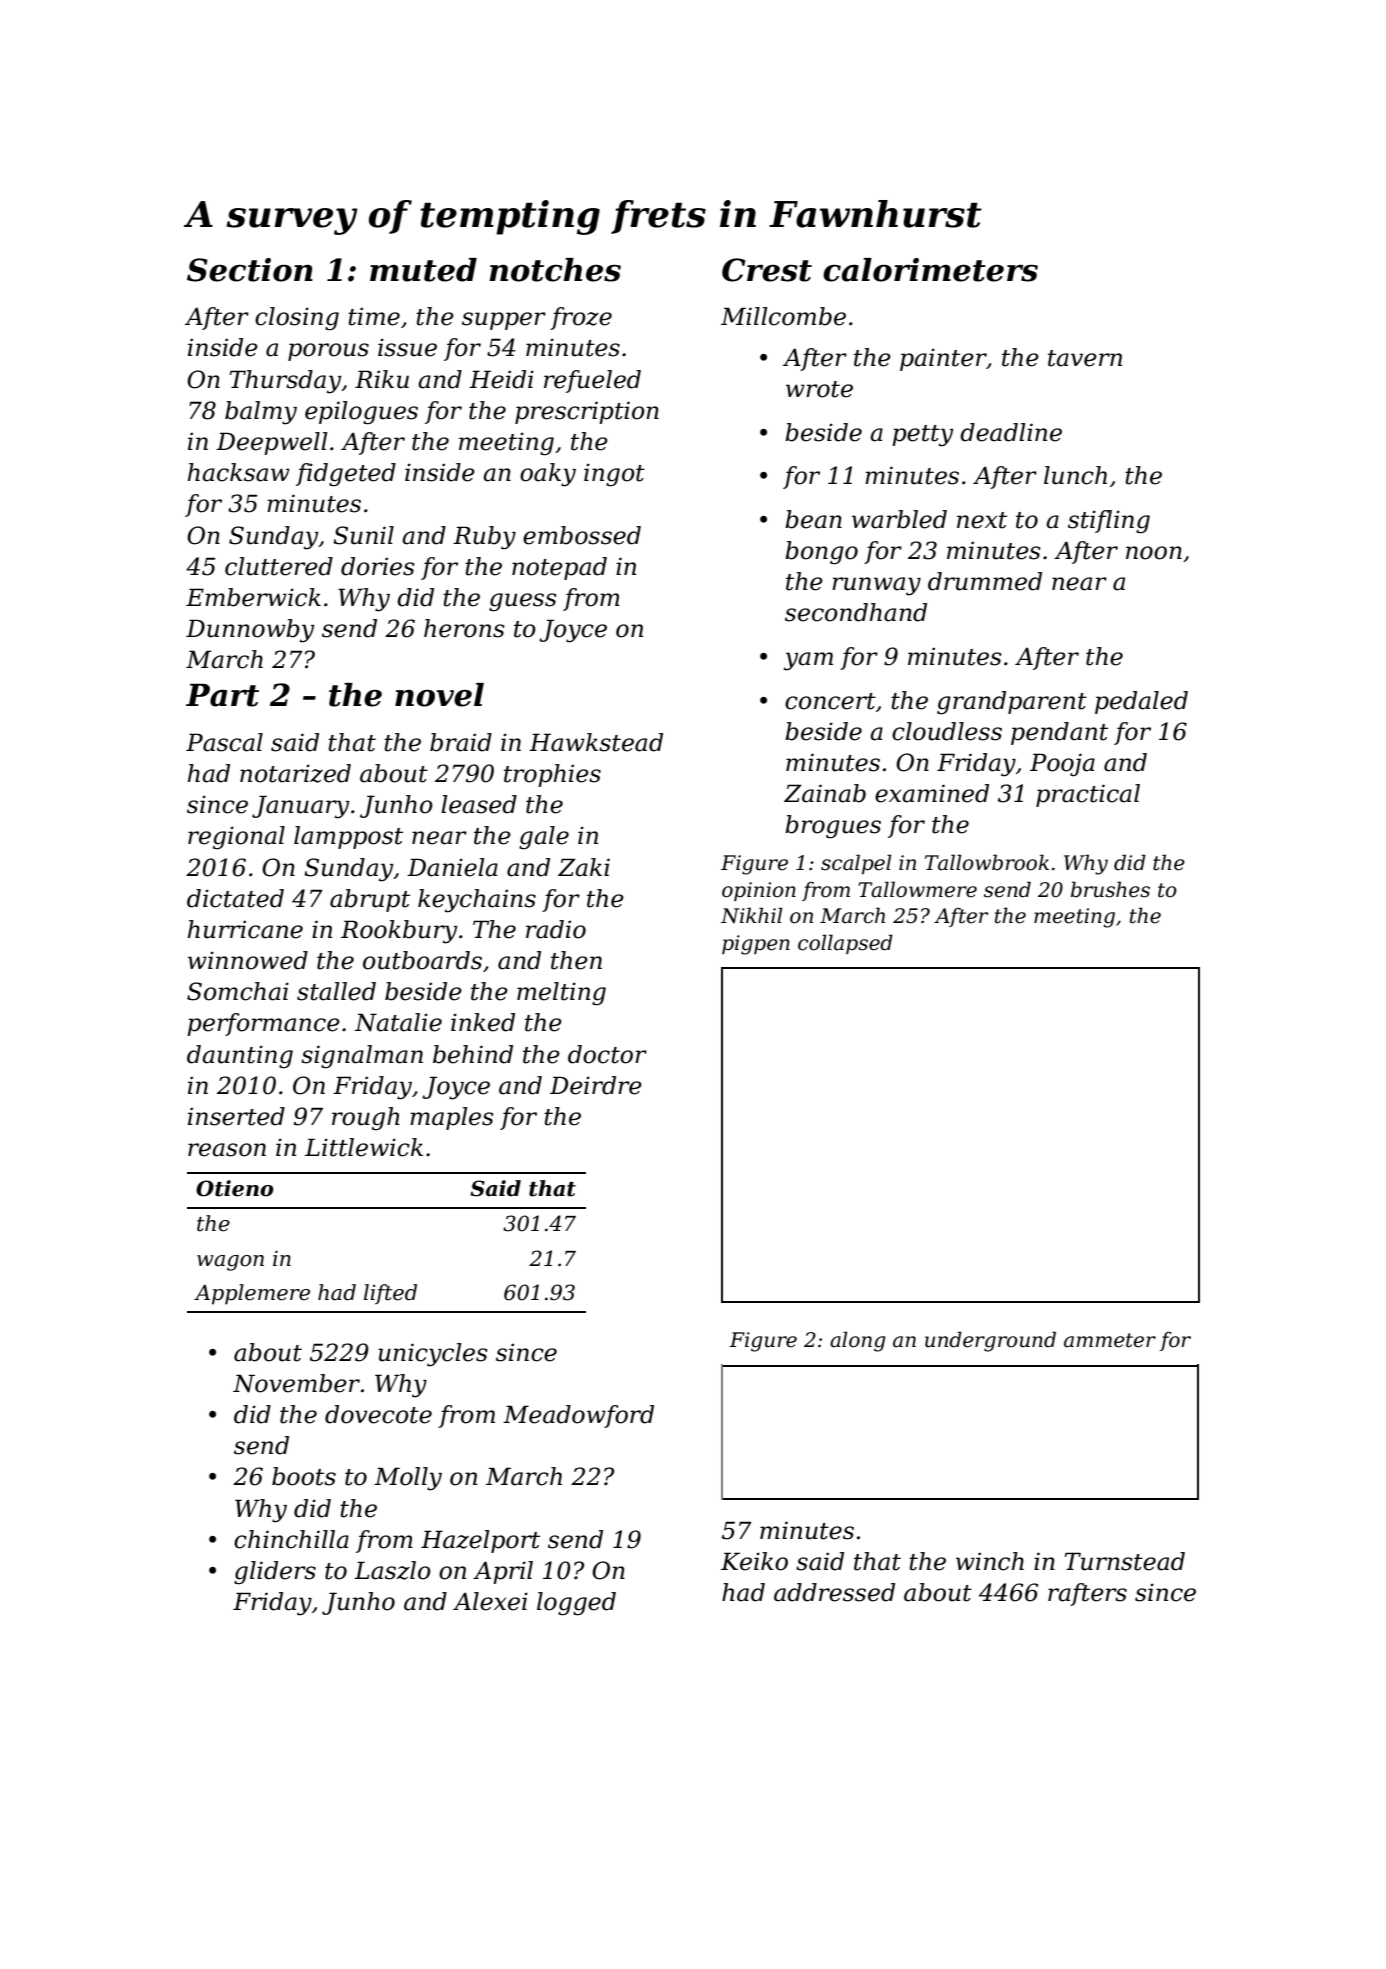 Image resolution: width=1386 pixels, height=1969 pixels. Describe the element at coordinates (346, 475) in the screenshot. I see `fidgeted` at that location.
